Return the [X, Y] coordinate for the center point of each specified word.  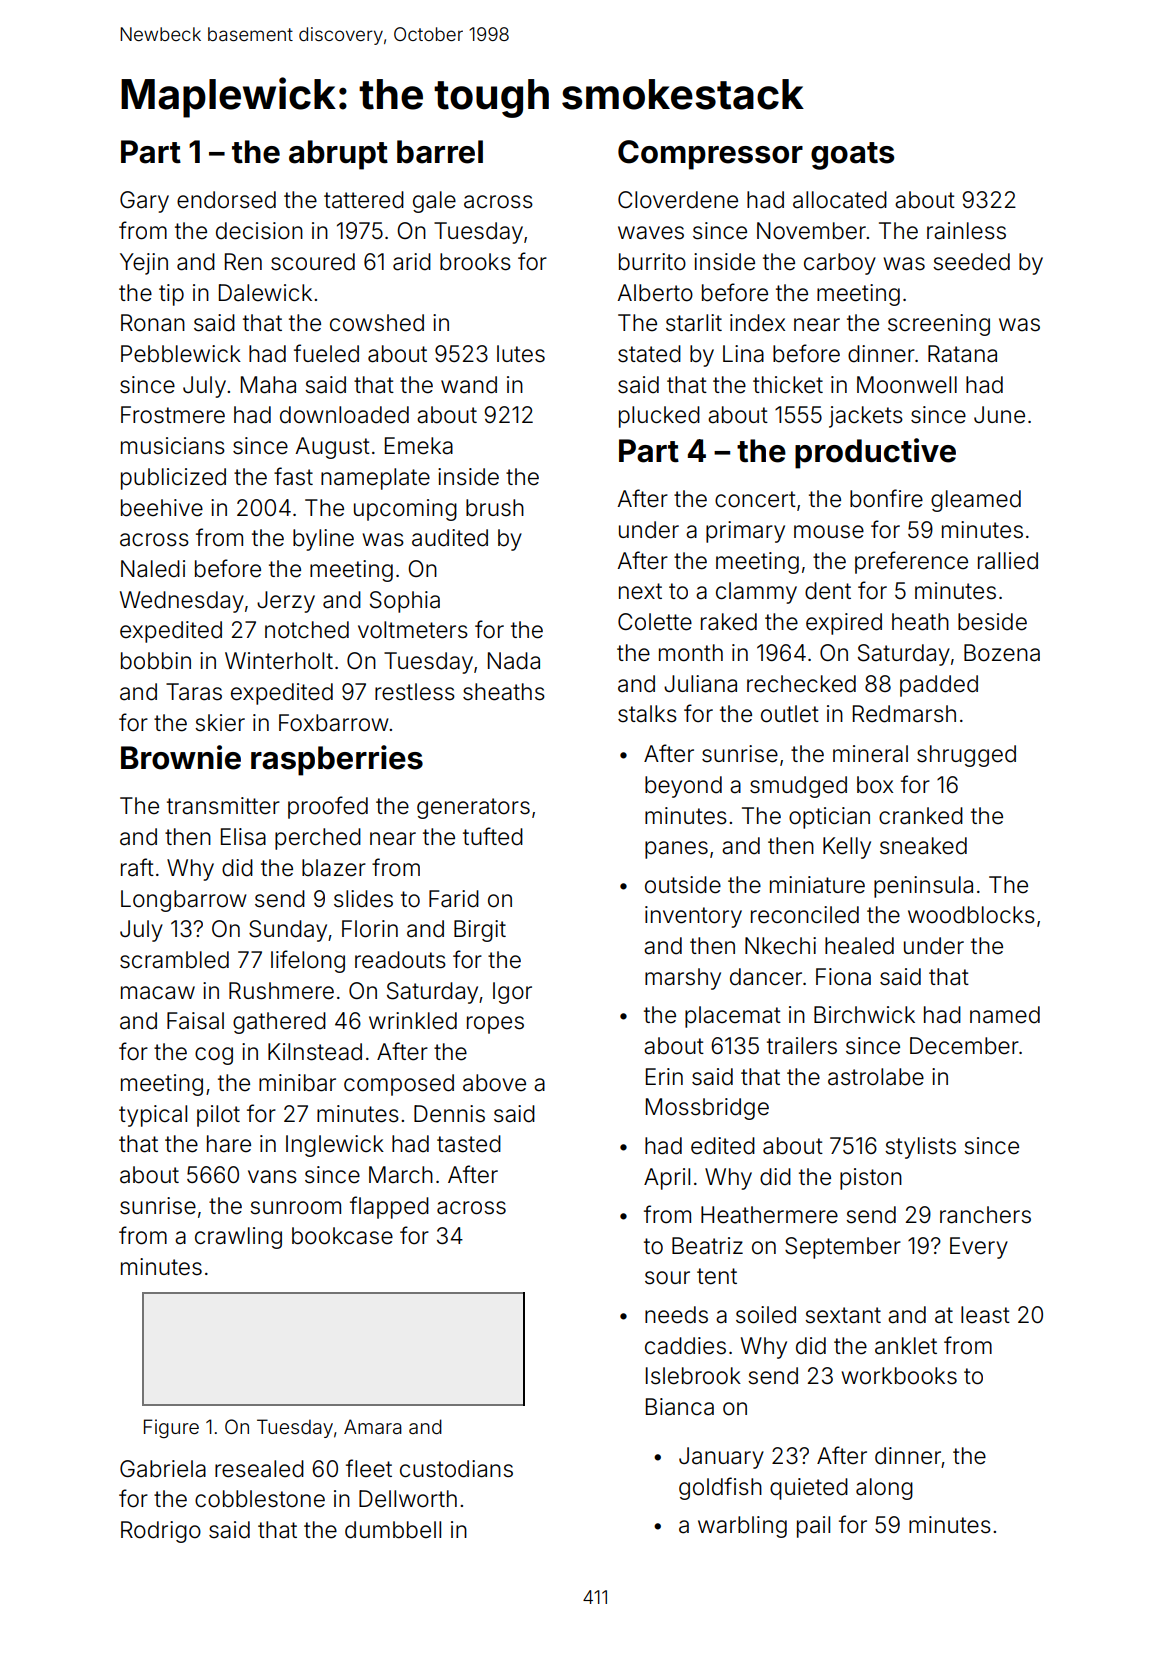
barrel [440, 152]
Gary [144, 202]
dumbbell [393, 1530]
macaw [158, 993]
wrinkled [413, 1021]
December [964, 1046]
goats [852, 156]
